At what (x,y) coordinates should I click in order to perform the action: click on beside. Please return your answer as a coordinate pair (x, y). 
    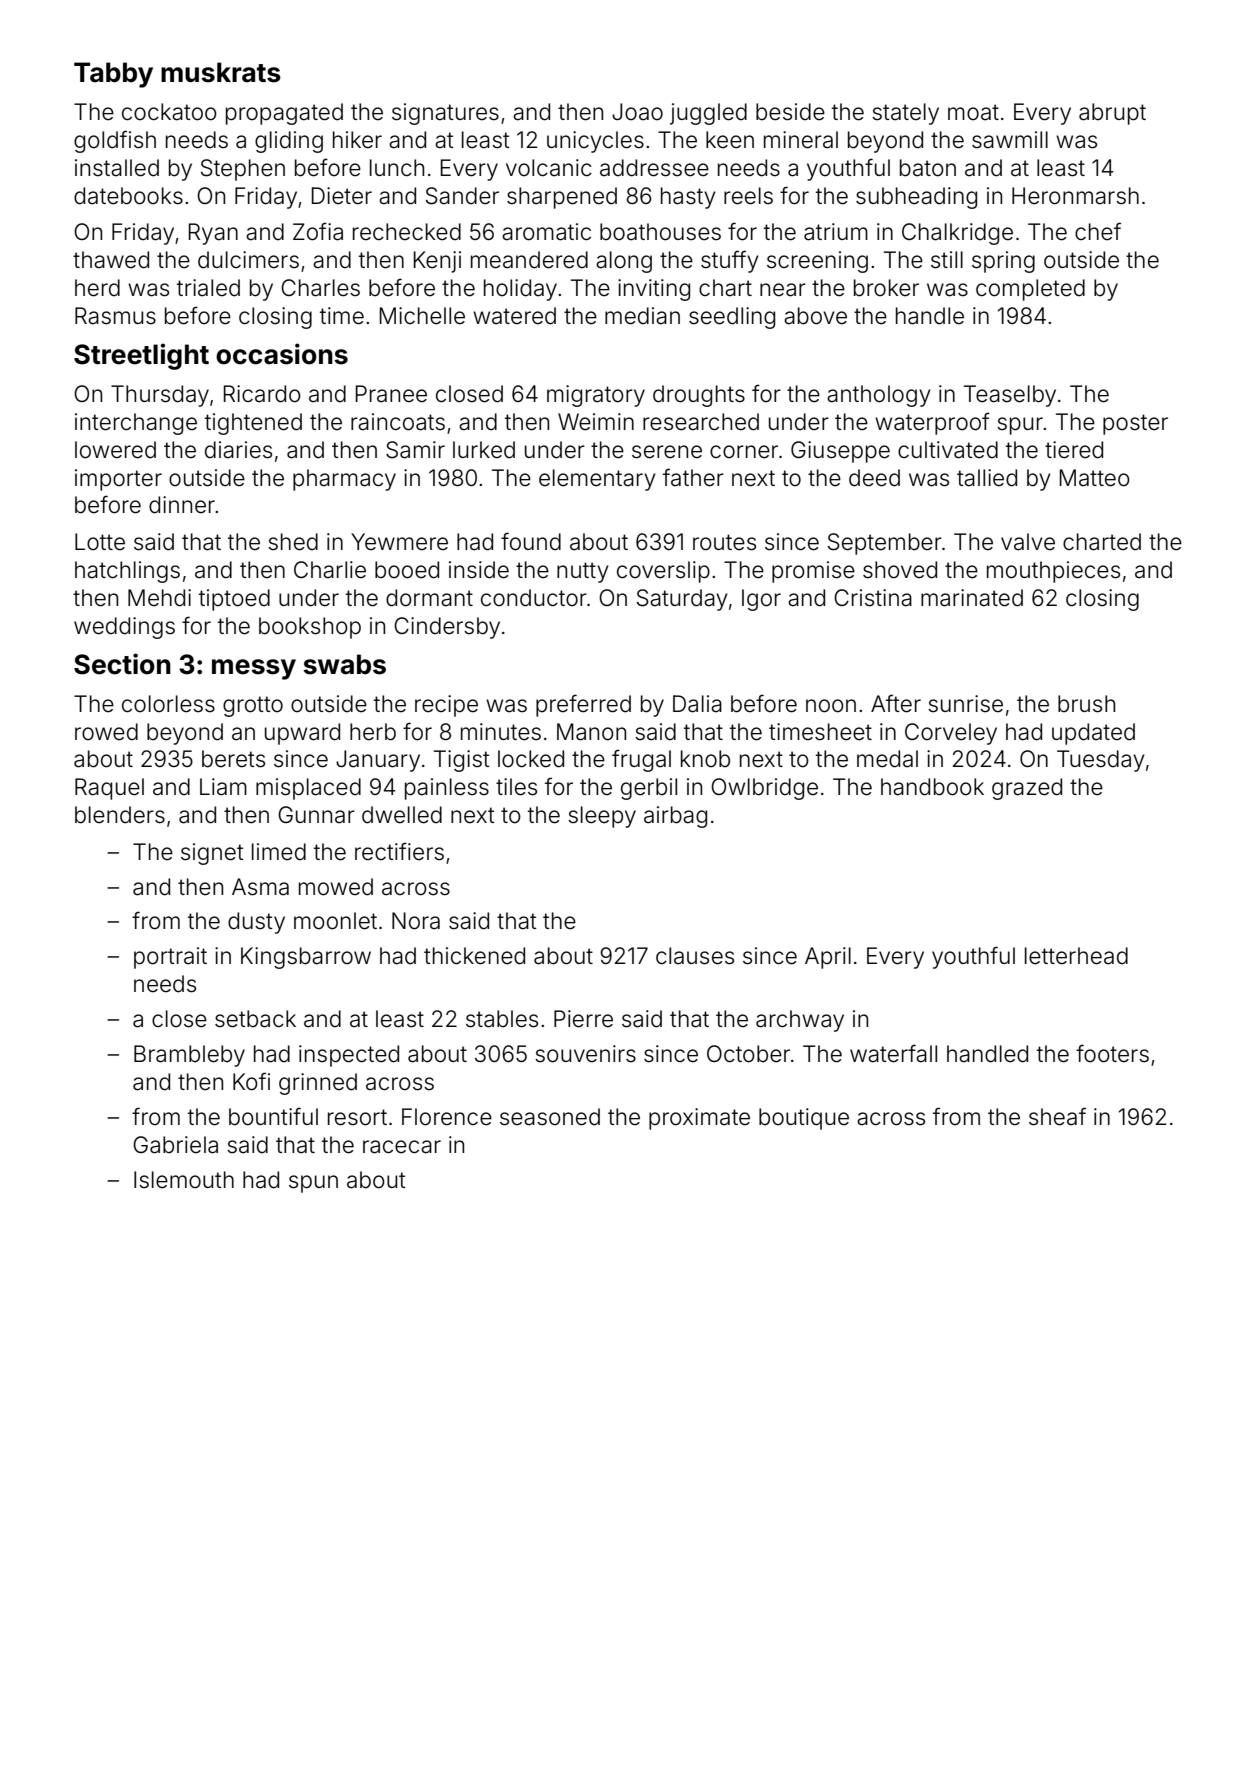
    Looking at the image, I should click on (790, 112).
